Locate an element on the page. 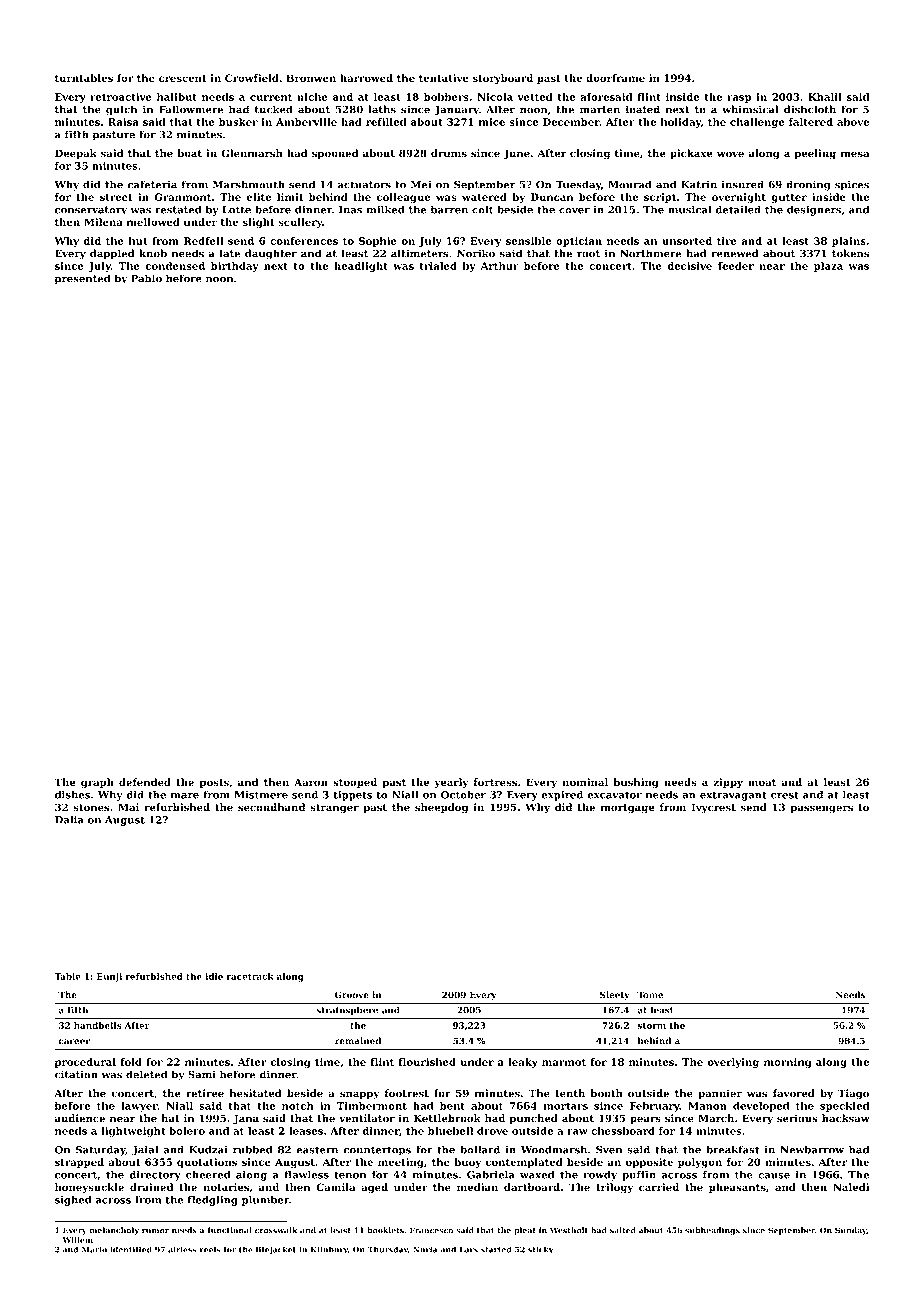 The height and width of the image is (1308, 924). doorframe is located at coordinates (615, 78).
